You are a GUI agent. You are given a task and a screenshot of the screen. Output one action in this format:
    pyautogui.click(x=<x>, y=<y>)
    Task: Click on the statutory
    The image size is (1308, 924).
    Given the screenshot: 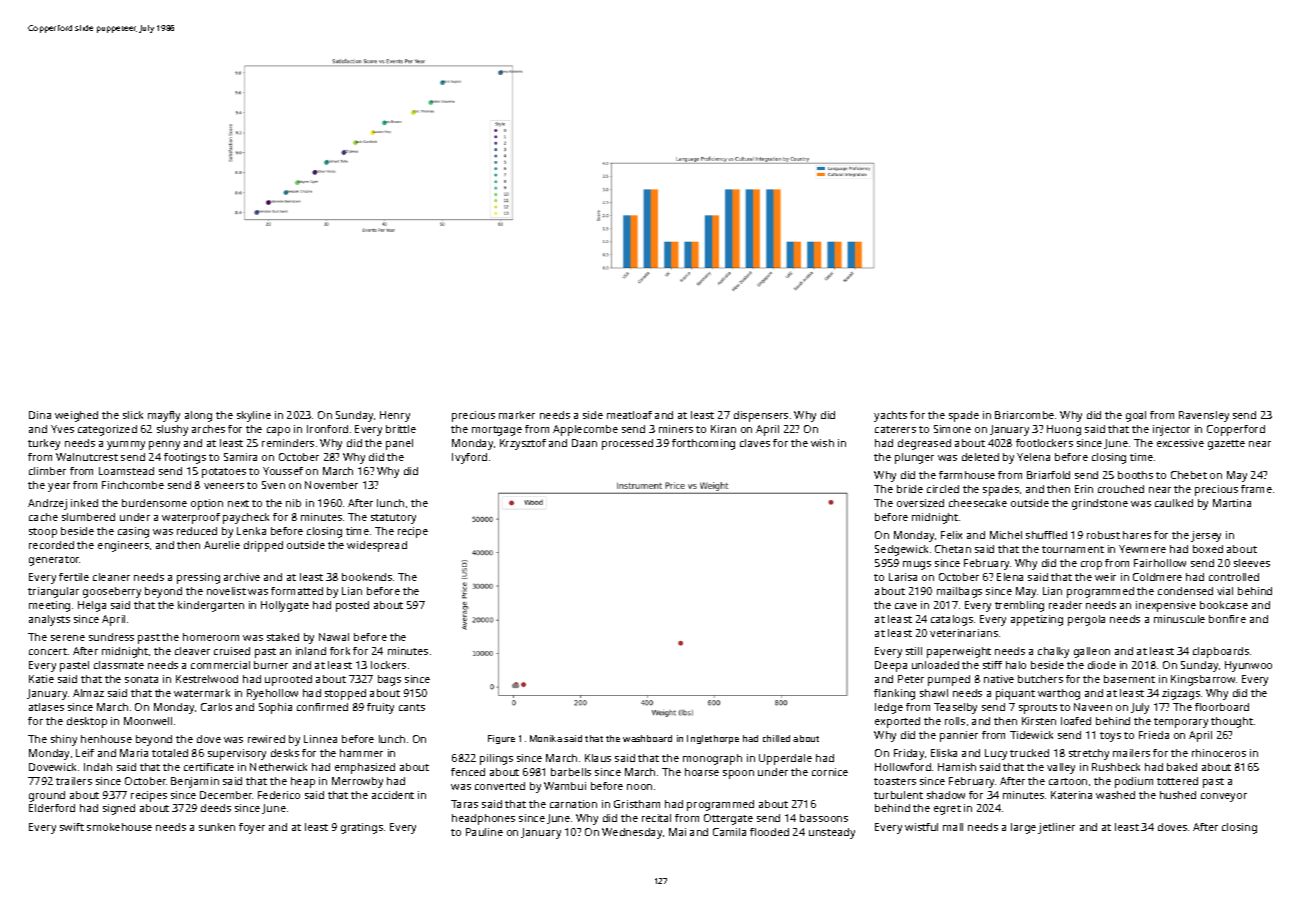 What is the action you would take?
    pyautogui.click(x=393, y=519)
